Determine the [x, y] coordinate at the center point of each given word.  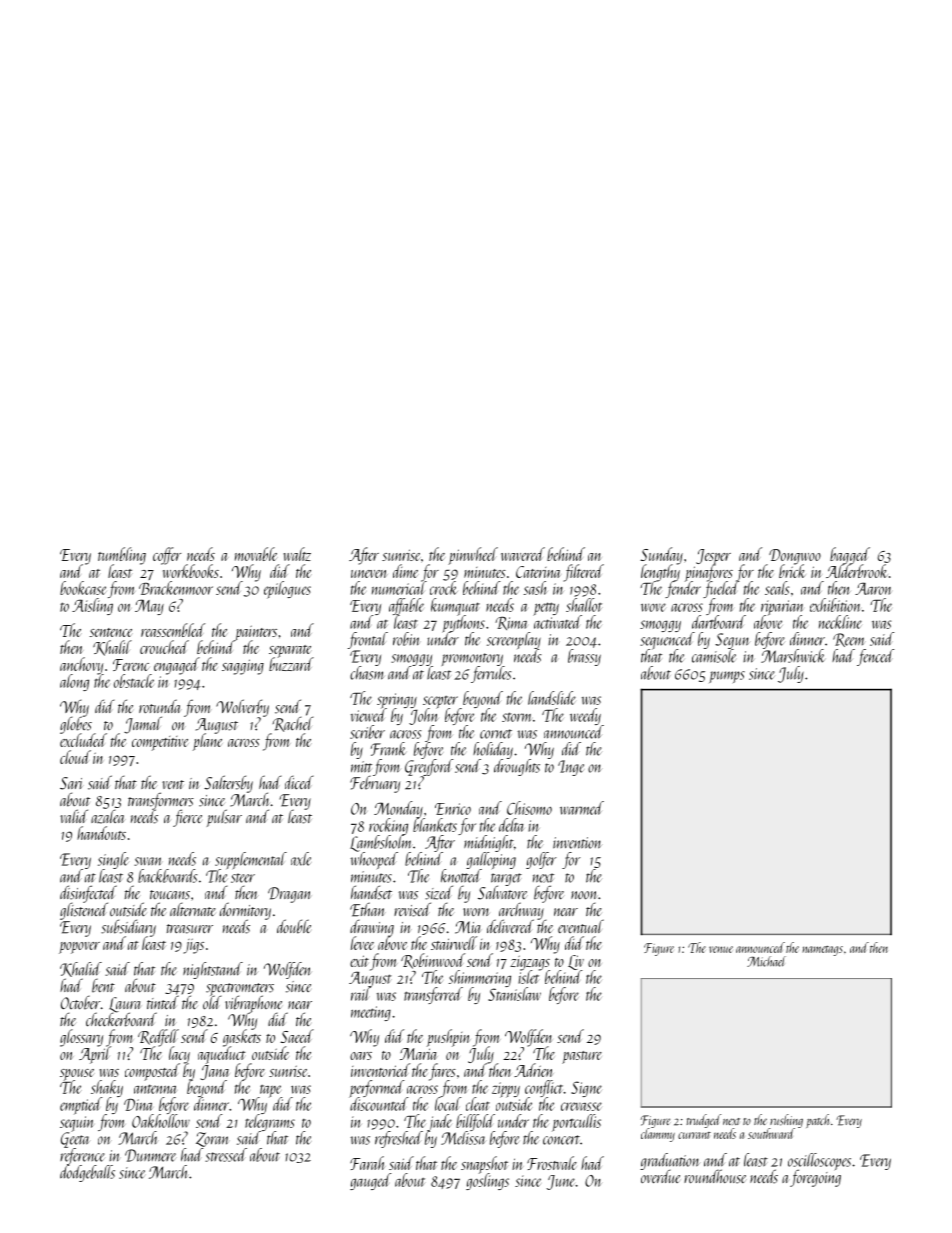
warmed [582, 808]
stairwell [454, 943]
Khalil [112, 648]
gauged [370, 1181]
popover [79, 948]
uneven [369, 574]
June [560, 1182]
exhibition [835, 605]
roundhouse [715, 1176]
